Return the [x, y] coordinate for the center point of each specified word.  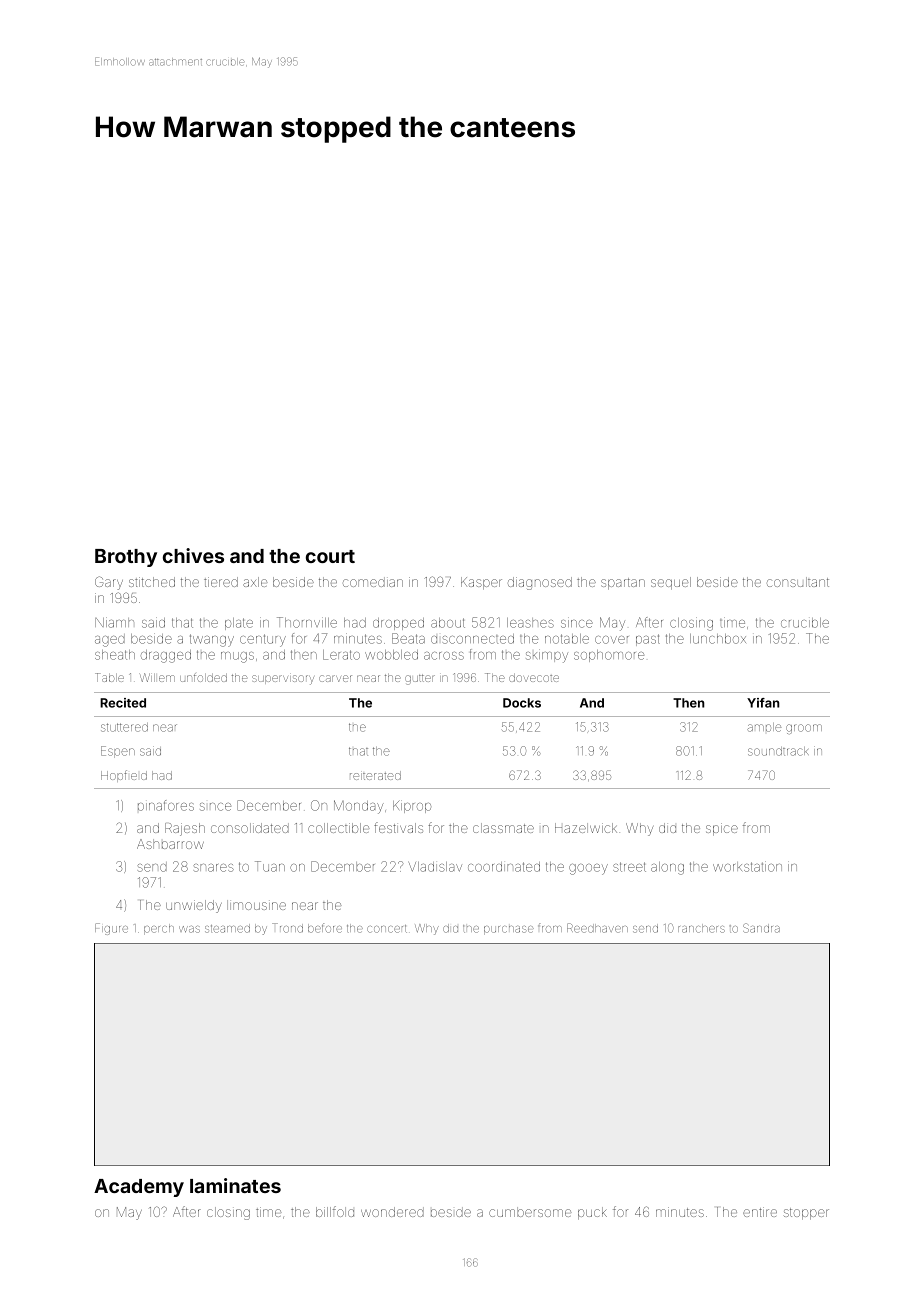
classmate [503, 828]
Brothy [126, 558]
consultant [798, 582]
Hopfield [124, 776]
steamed [227, 928]
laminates [235, 1185]
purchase [509, 930]
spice [722, 829]
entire [760, 1212]
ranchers [701, 928]
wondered [392, 1212]
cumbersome [530, 1212]
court [330, 556]
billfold [335, 1211]
